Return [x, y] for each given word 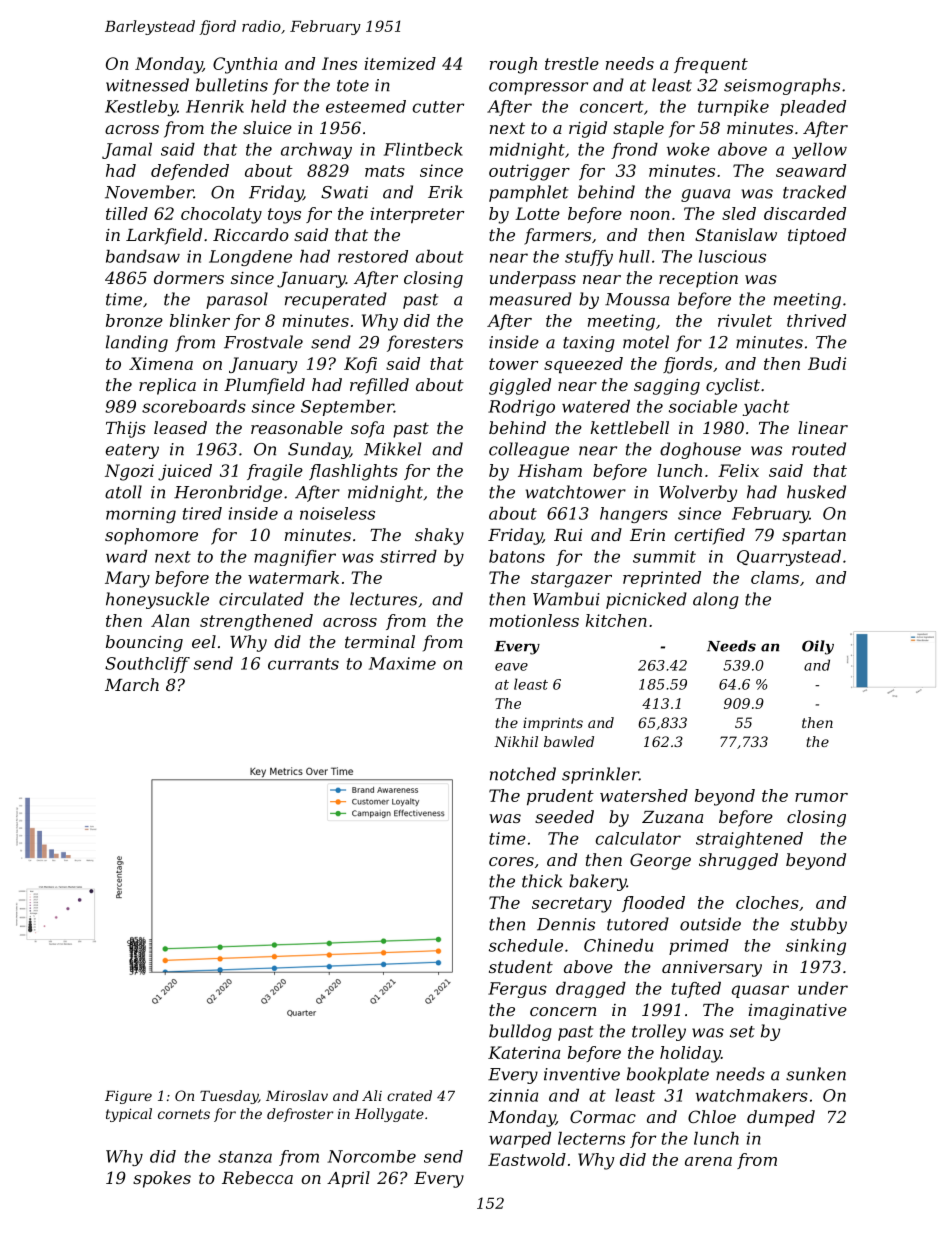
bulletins [232, 85]
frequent [711, 65]
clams [775, 577]
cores [511, 861]
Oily [818, 647]
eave [511, 667]
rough [513, 65]
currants [303, 664]
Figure [128, 1097]
